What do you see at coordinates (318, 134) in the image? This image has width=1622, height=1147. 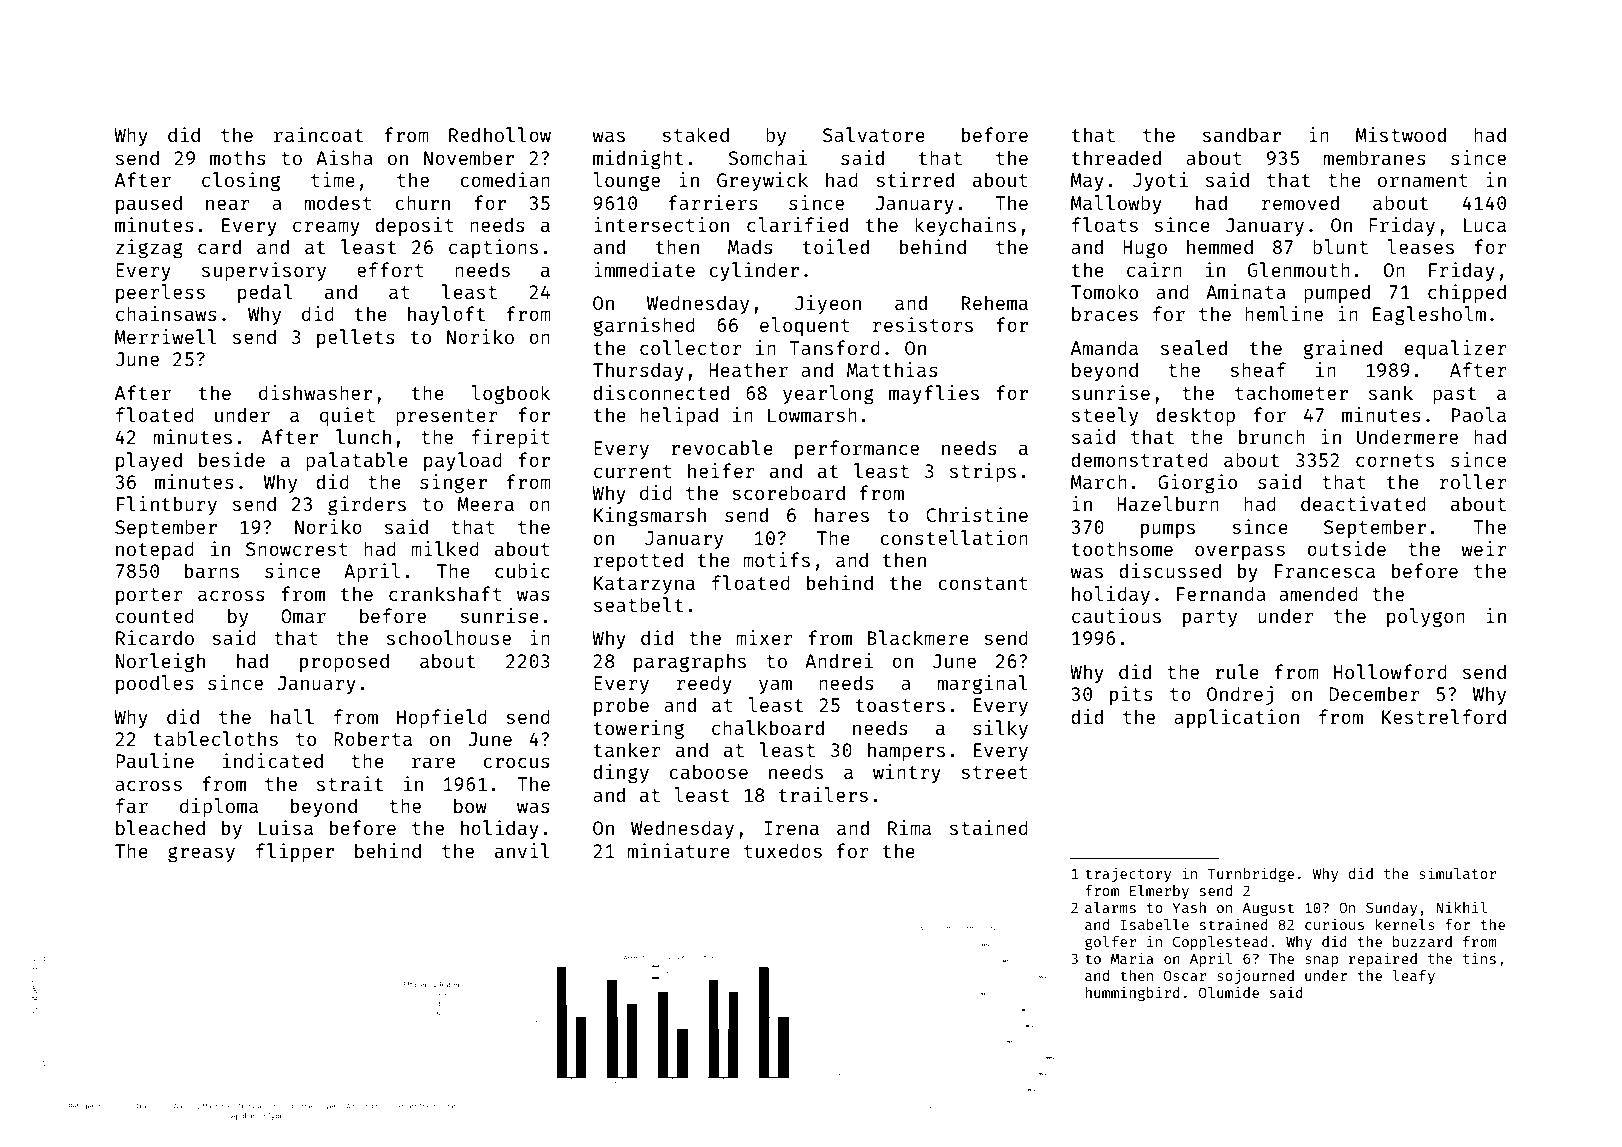 I see `raincoat` at bounding box center [318, 134].
